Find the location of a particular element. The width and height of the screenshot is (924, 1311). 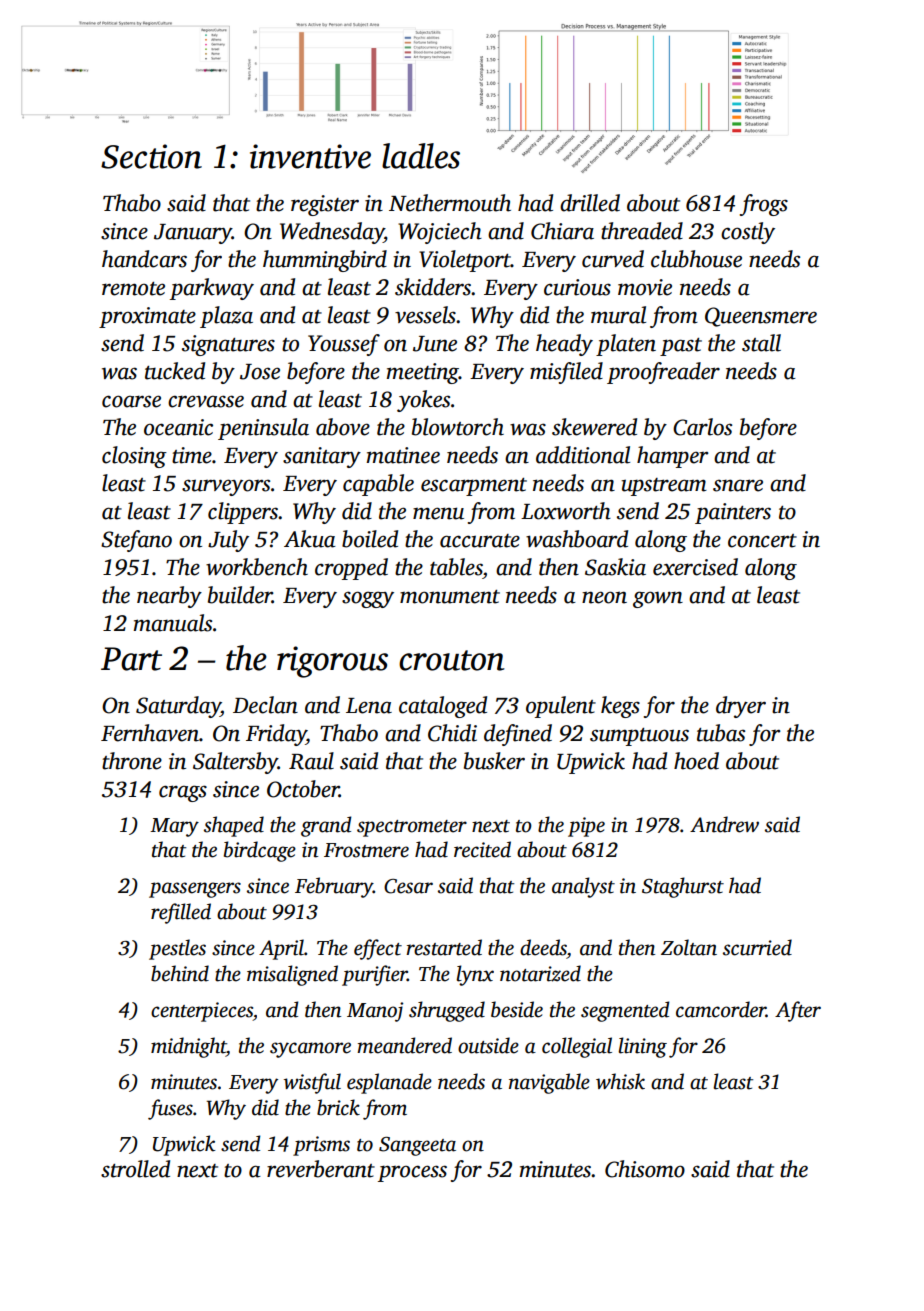

concert is located at coordinates (762, 541).
